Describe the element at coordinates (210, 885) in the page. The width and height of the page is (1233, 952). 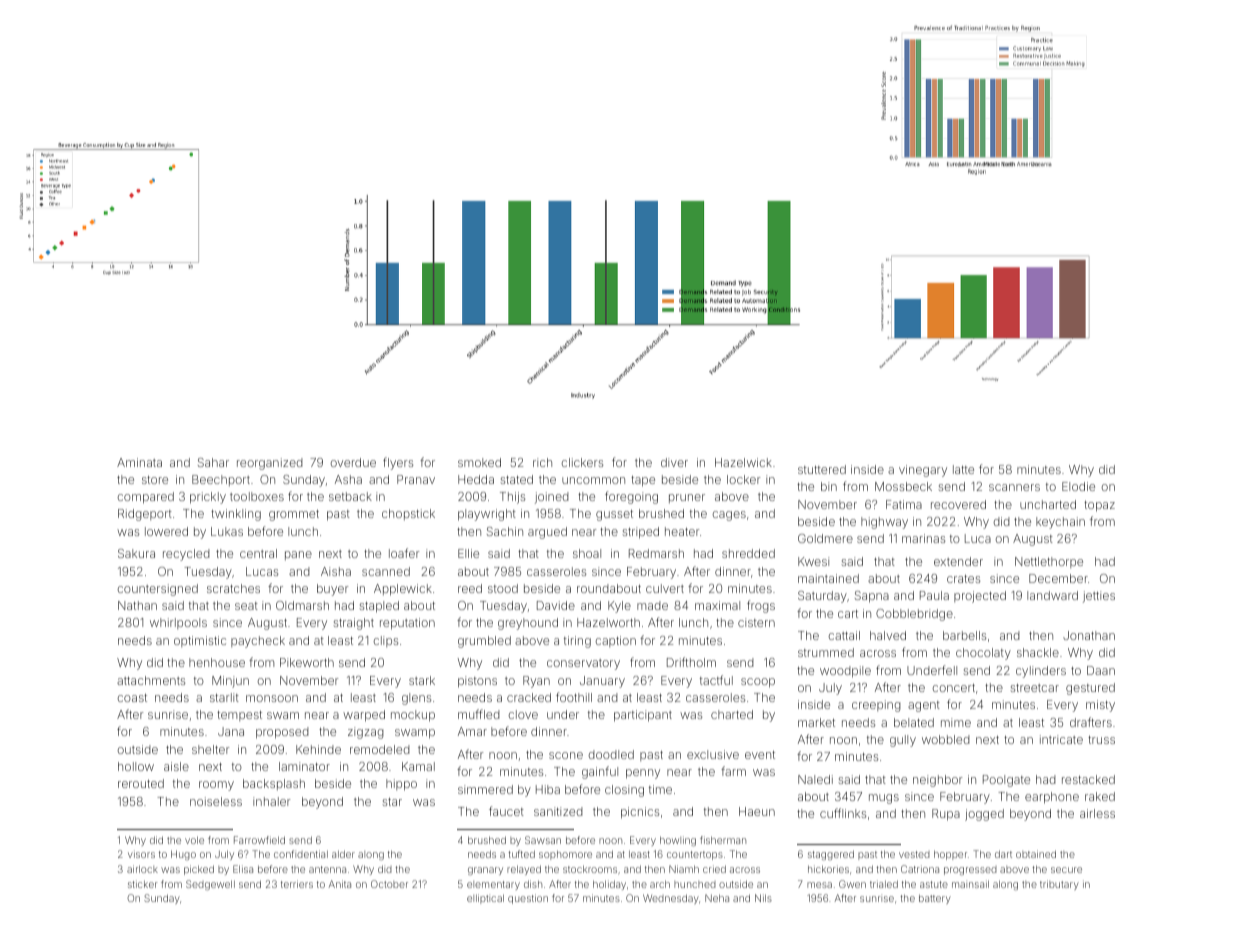
I see `Sedgewell` at that location.
